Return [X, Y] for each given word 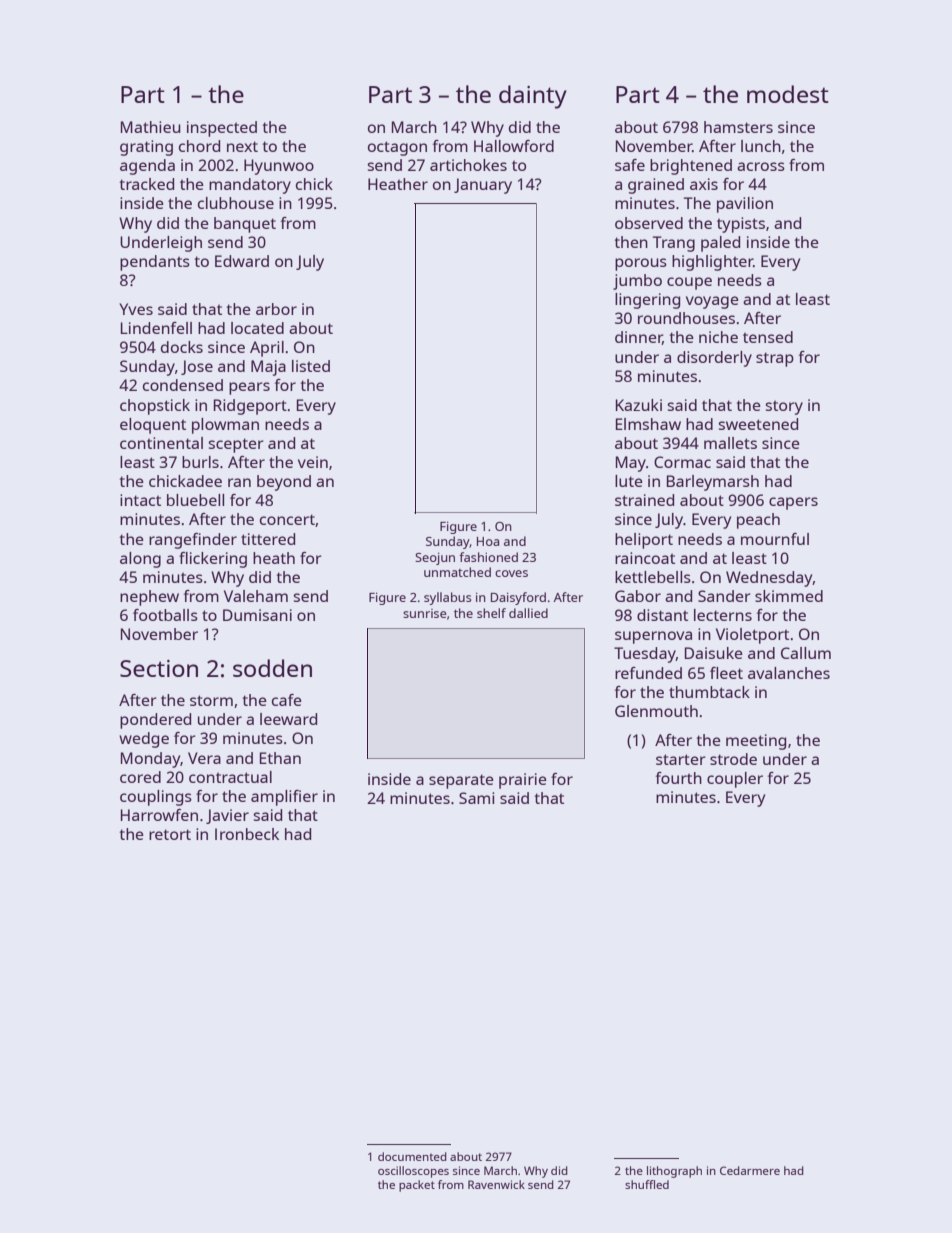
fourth [678, 778]
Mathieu [151, 127]
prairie [523, 781]
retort [170, 834]
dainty [533, 97]
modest [788, 94]
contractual [230, 777]
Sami [476, 798]
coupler [735, 780]
